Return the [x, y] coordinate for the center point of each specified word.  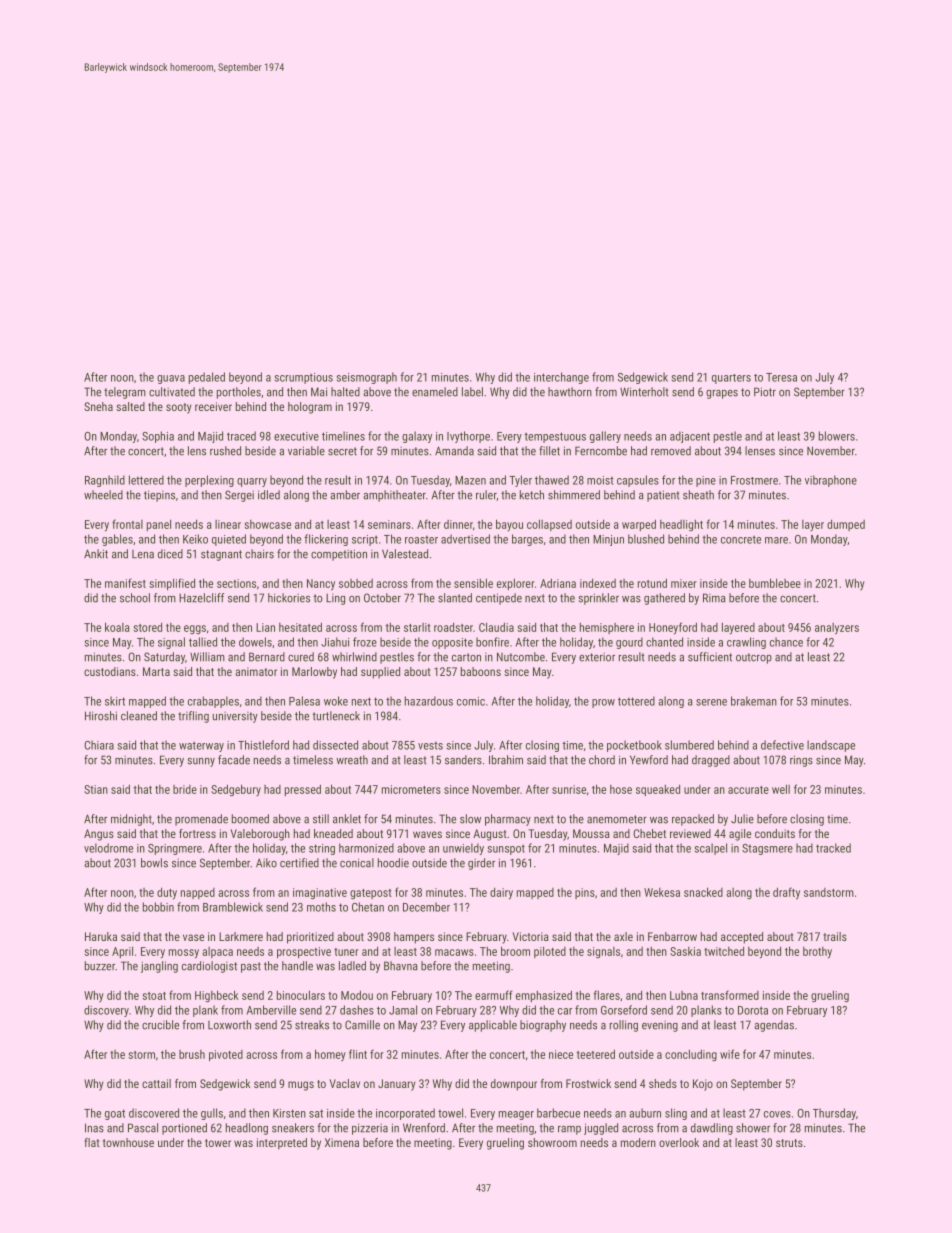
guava [171, 379]
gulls [212, 1114]
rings [801, 761]
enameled [435, 392]
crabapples [213, 702]
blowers [837, 436]
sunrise [569, 789]
